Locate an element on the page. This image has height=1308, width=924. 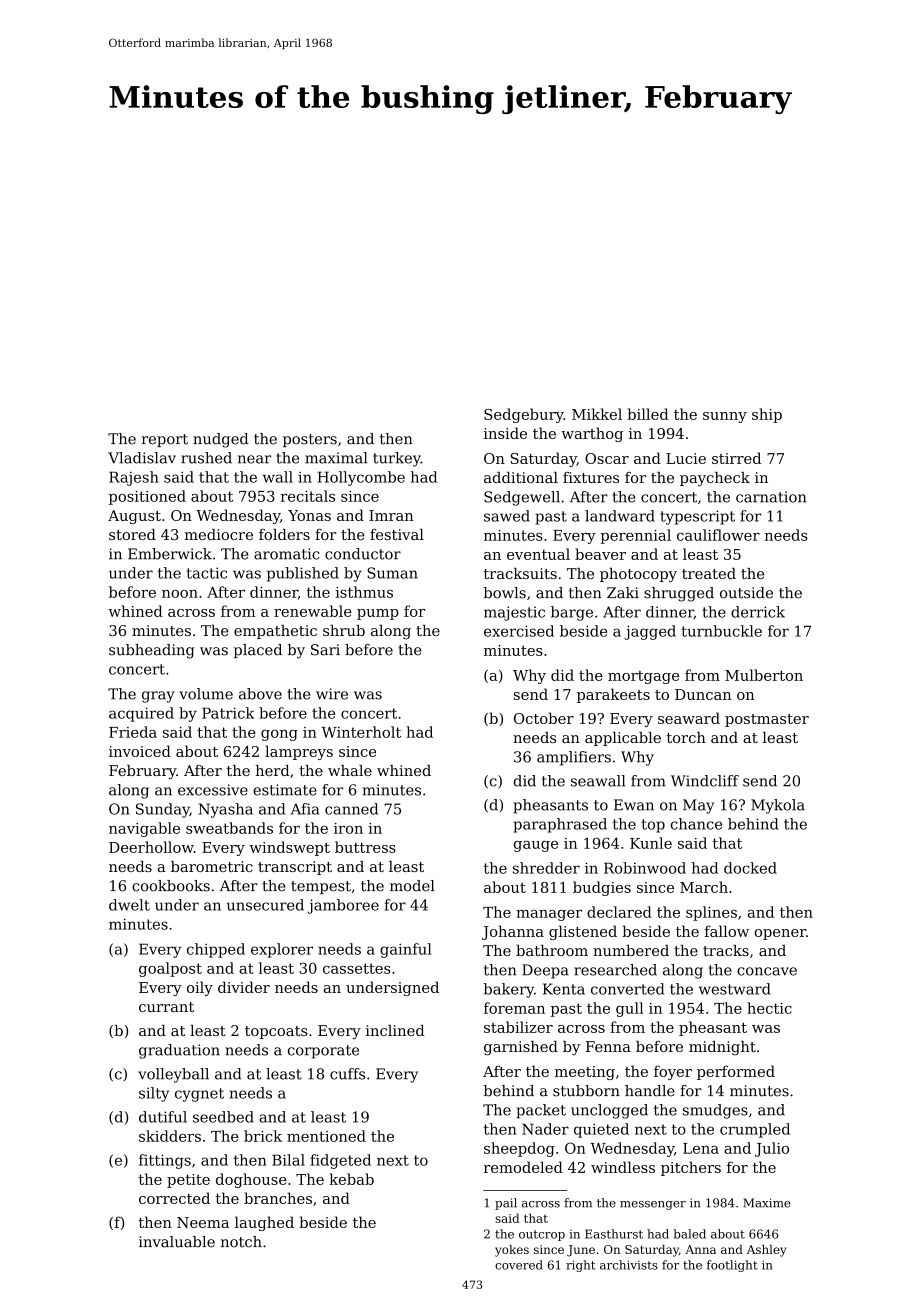
barge is located at coordinates (572, 613).
